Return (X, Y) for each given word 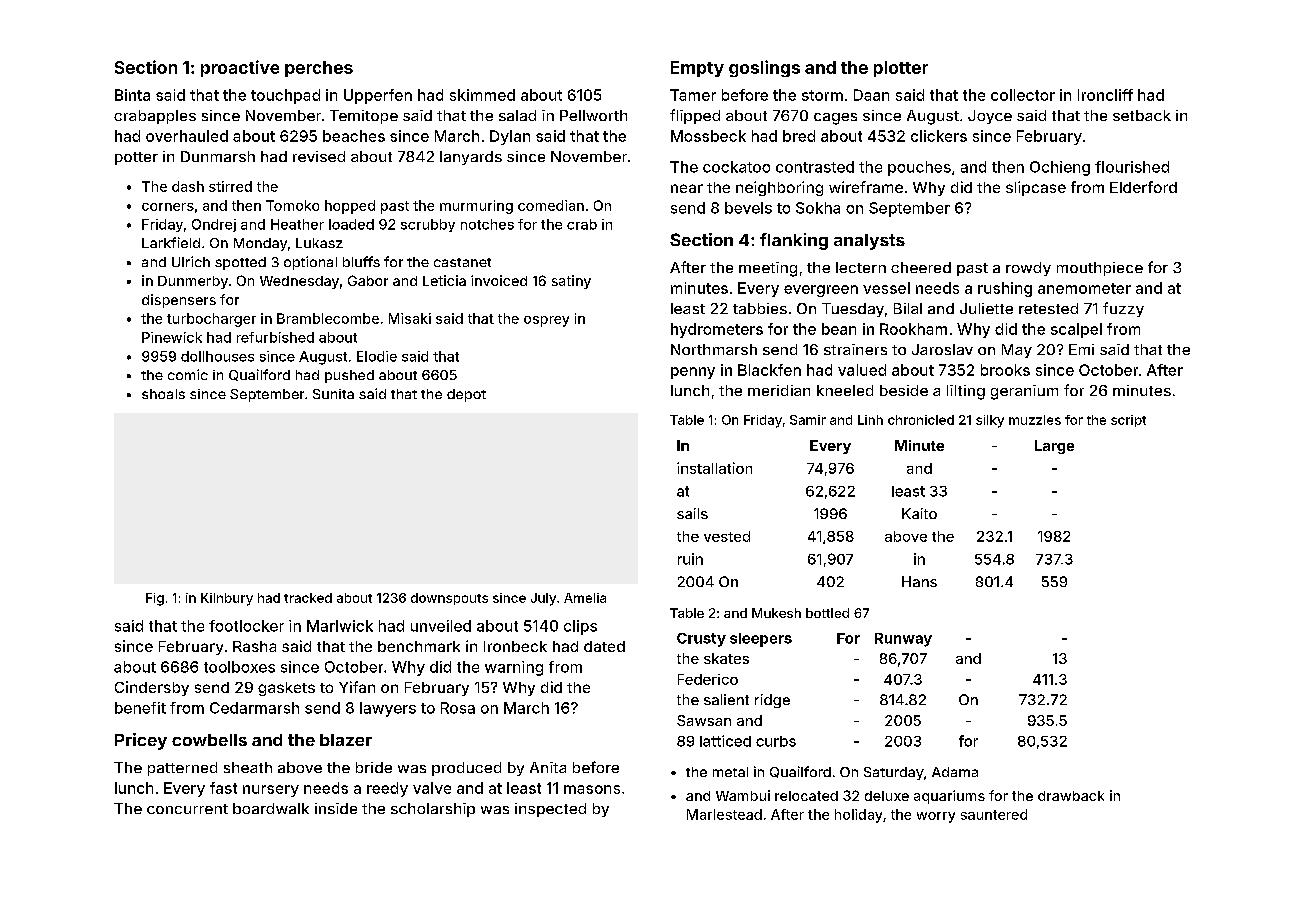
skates (726, 658)
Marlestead (724, 814)
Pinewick (172, 337)
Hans (919, 581)
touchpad (285, 96)
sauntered (994, 814)
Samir (808, 420)
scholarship (433, 810)
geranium (1024, 392)
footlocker (246, 626)
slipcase (1036, 188)
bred (799, 136)
